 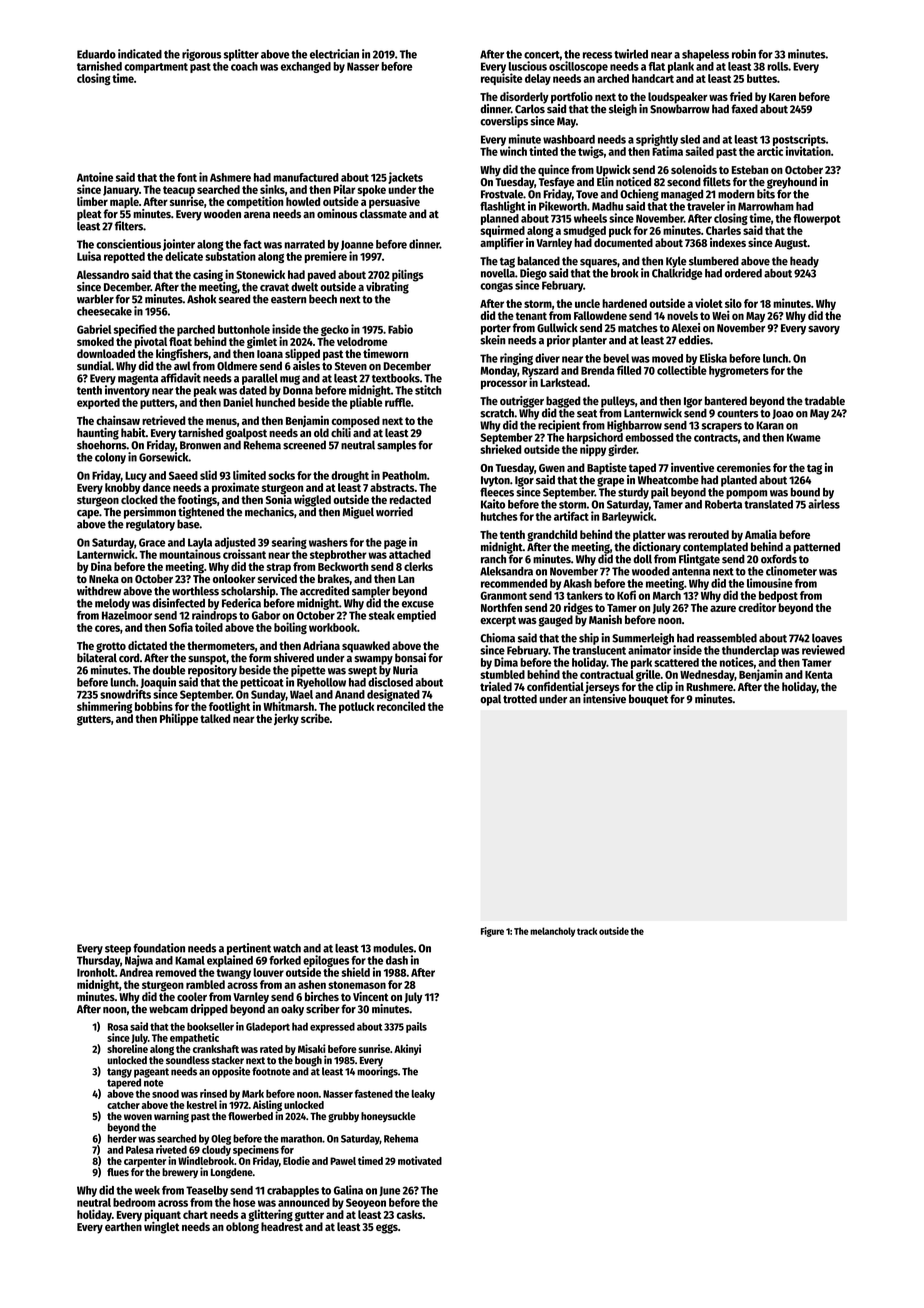 What do you see at coordinates (623, 110) in the screenshot?
I see `sleigh` at bounding box center [623, 110].
